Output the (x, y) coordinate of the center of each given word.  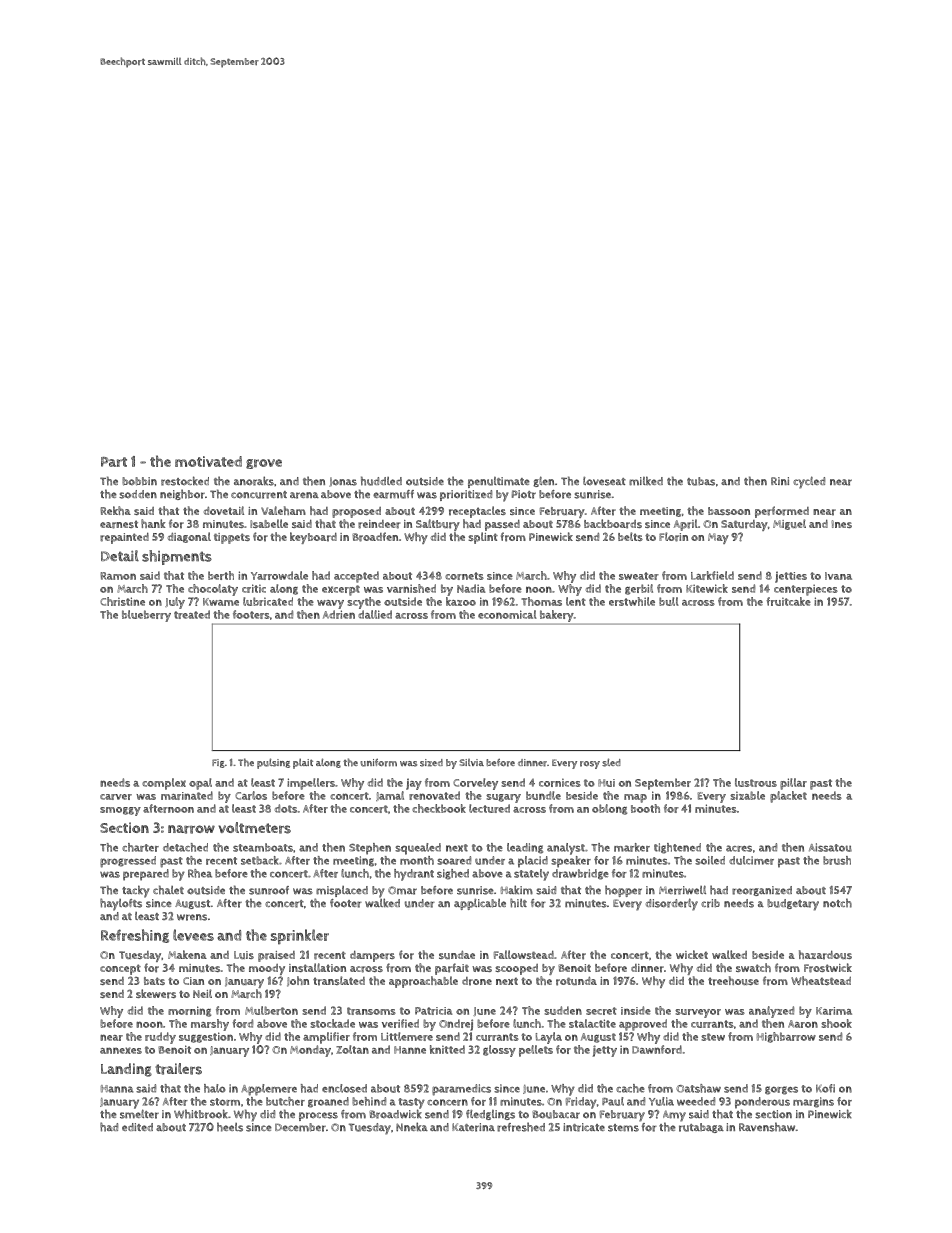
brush (837, 860)
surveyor (698, 1013)
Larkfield (712, 575)
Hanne (410, 1050)
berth (221, 575)
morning (189, 1011)
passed (502, 525)
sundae (457, 954)
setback (260, 860)
